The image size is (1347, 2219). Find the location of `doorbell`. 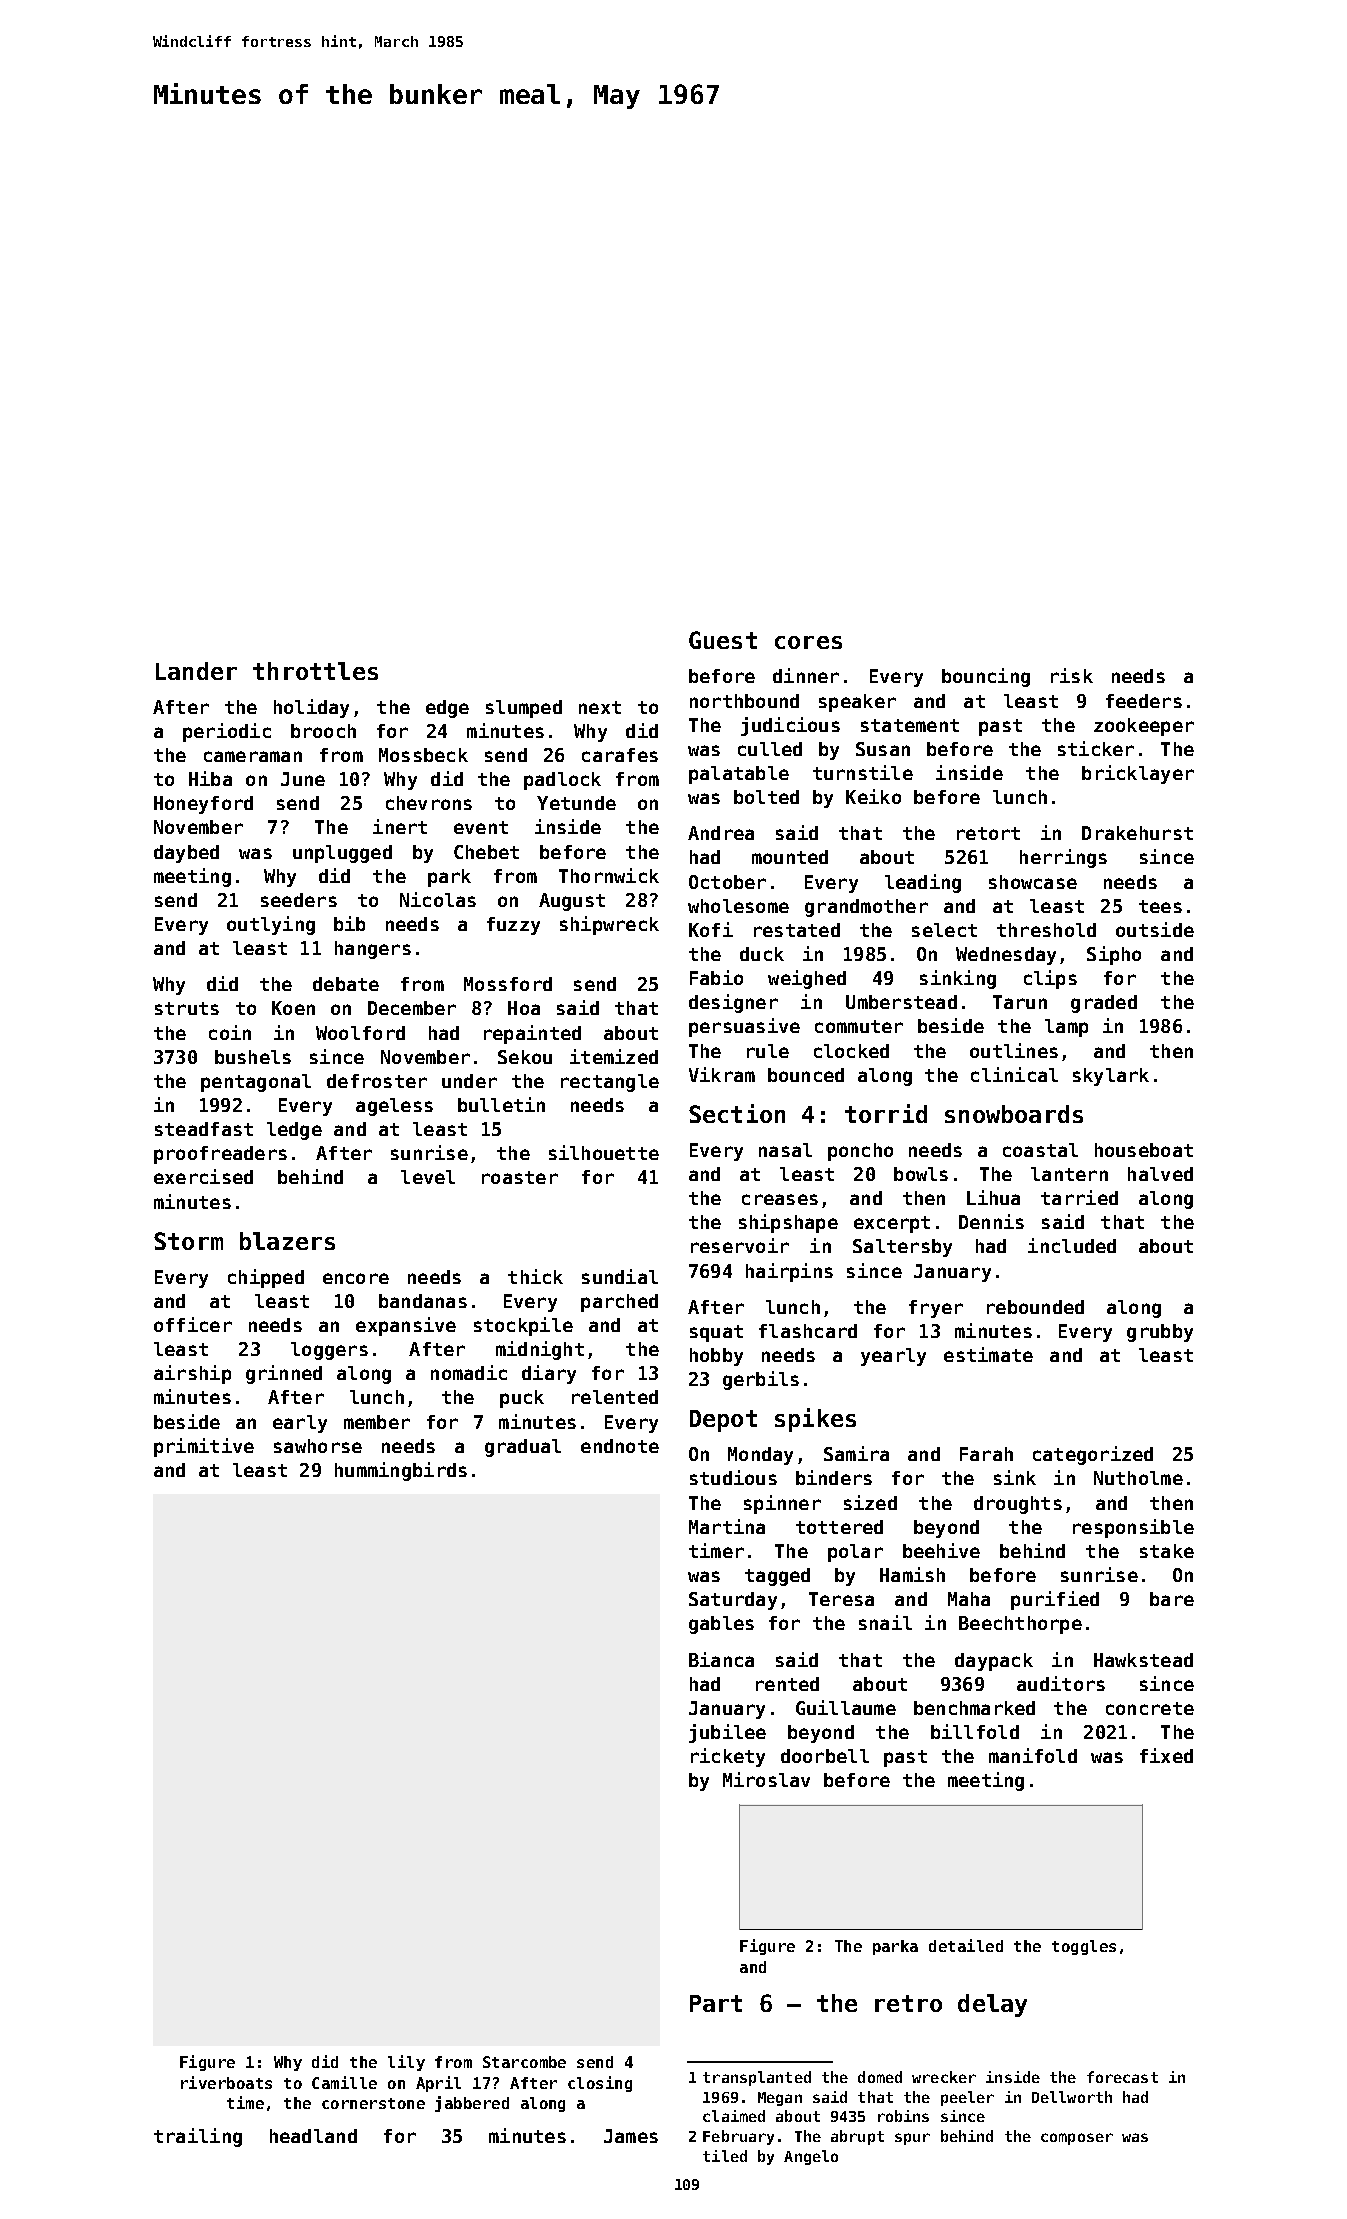

doorbell is located at coordinates (825, 1756).
